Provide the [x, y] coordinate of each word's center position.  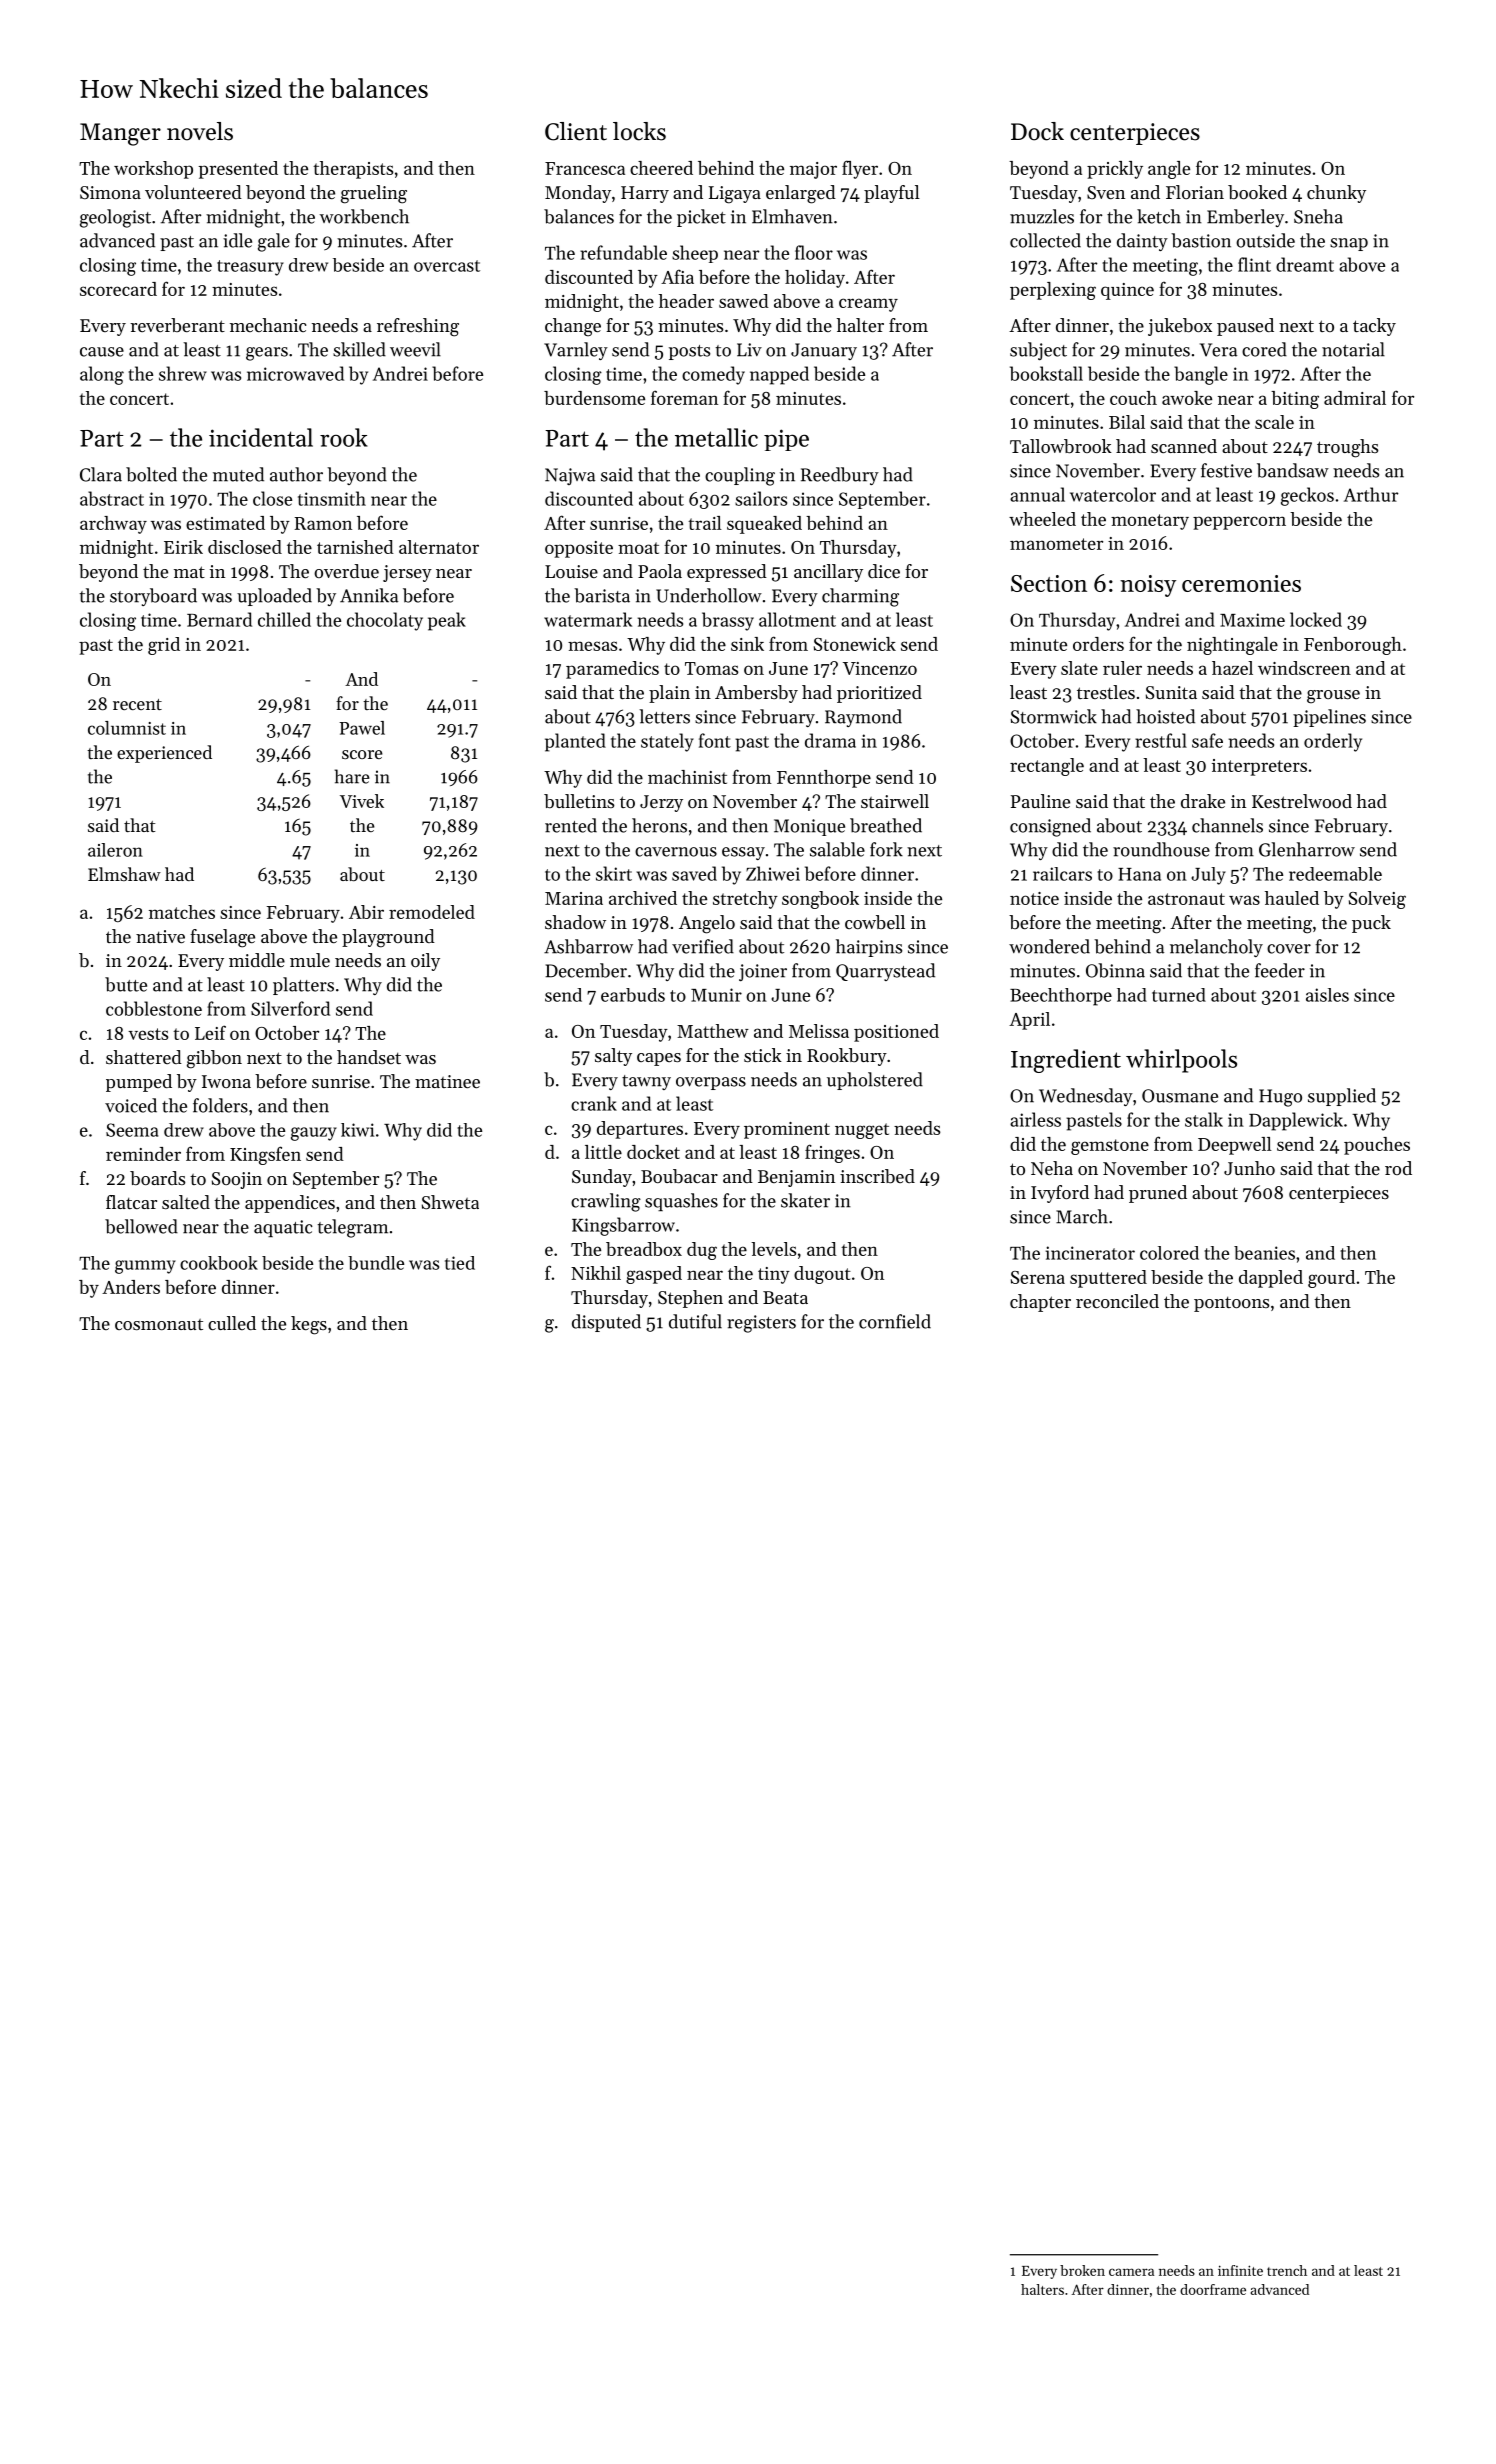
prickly [1115, 170]
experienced [164, 754]
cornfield [895, 1321]
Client [576, 131]
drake [1203, 801]
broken [1082, 2270]
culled [232, 1323]
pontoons [1231, 1304]
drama [830, 740]
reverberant [177, 325]
